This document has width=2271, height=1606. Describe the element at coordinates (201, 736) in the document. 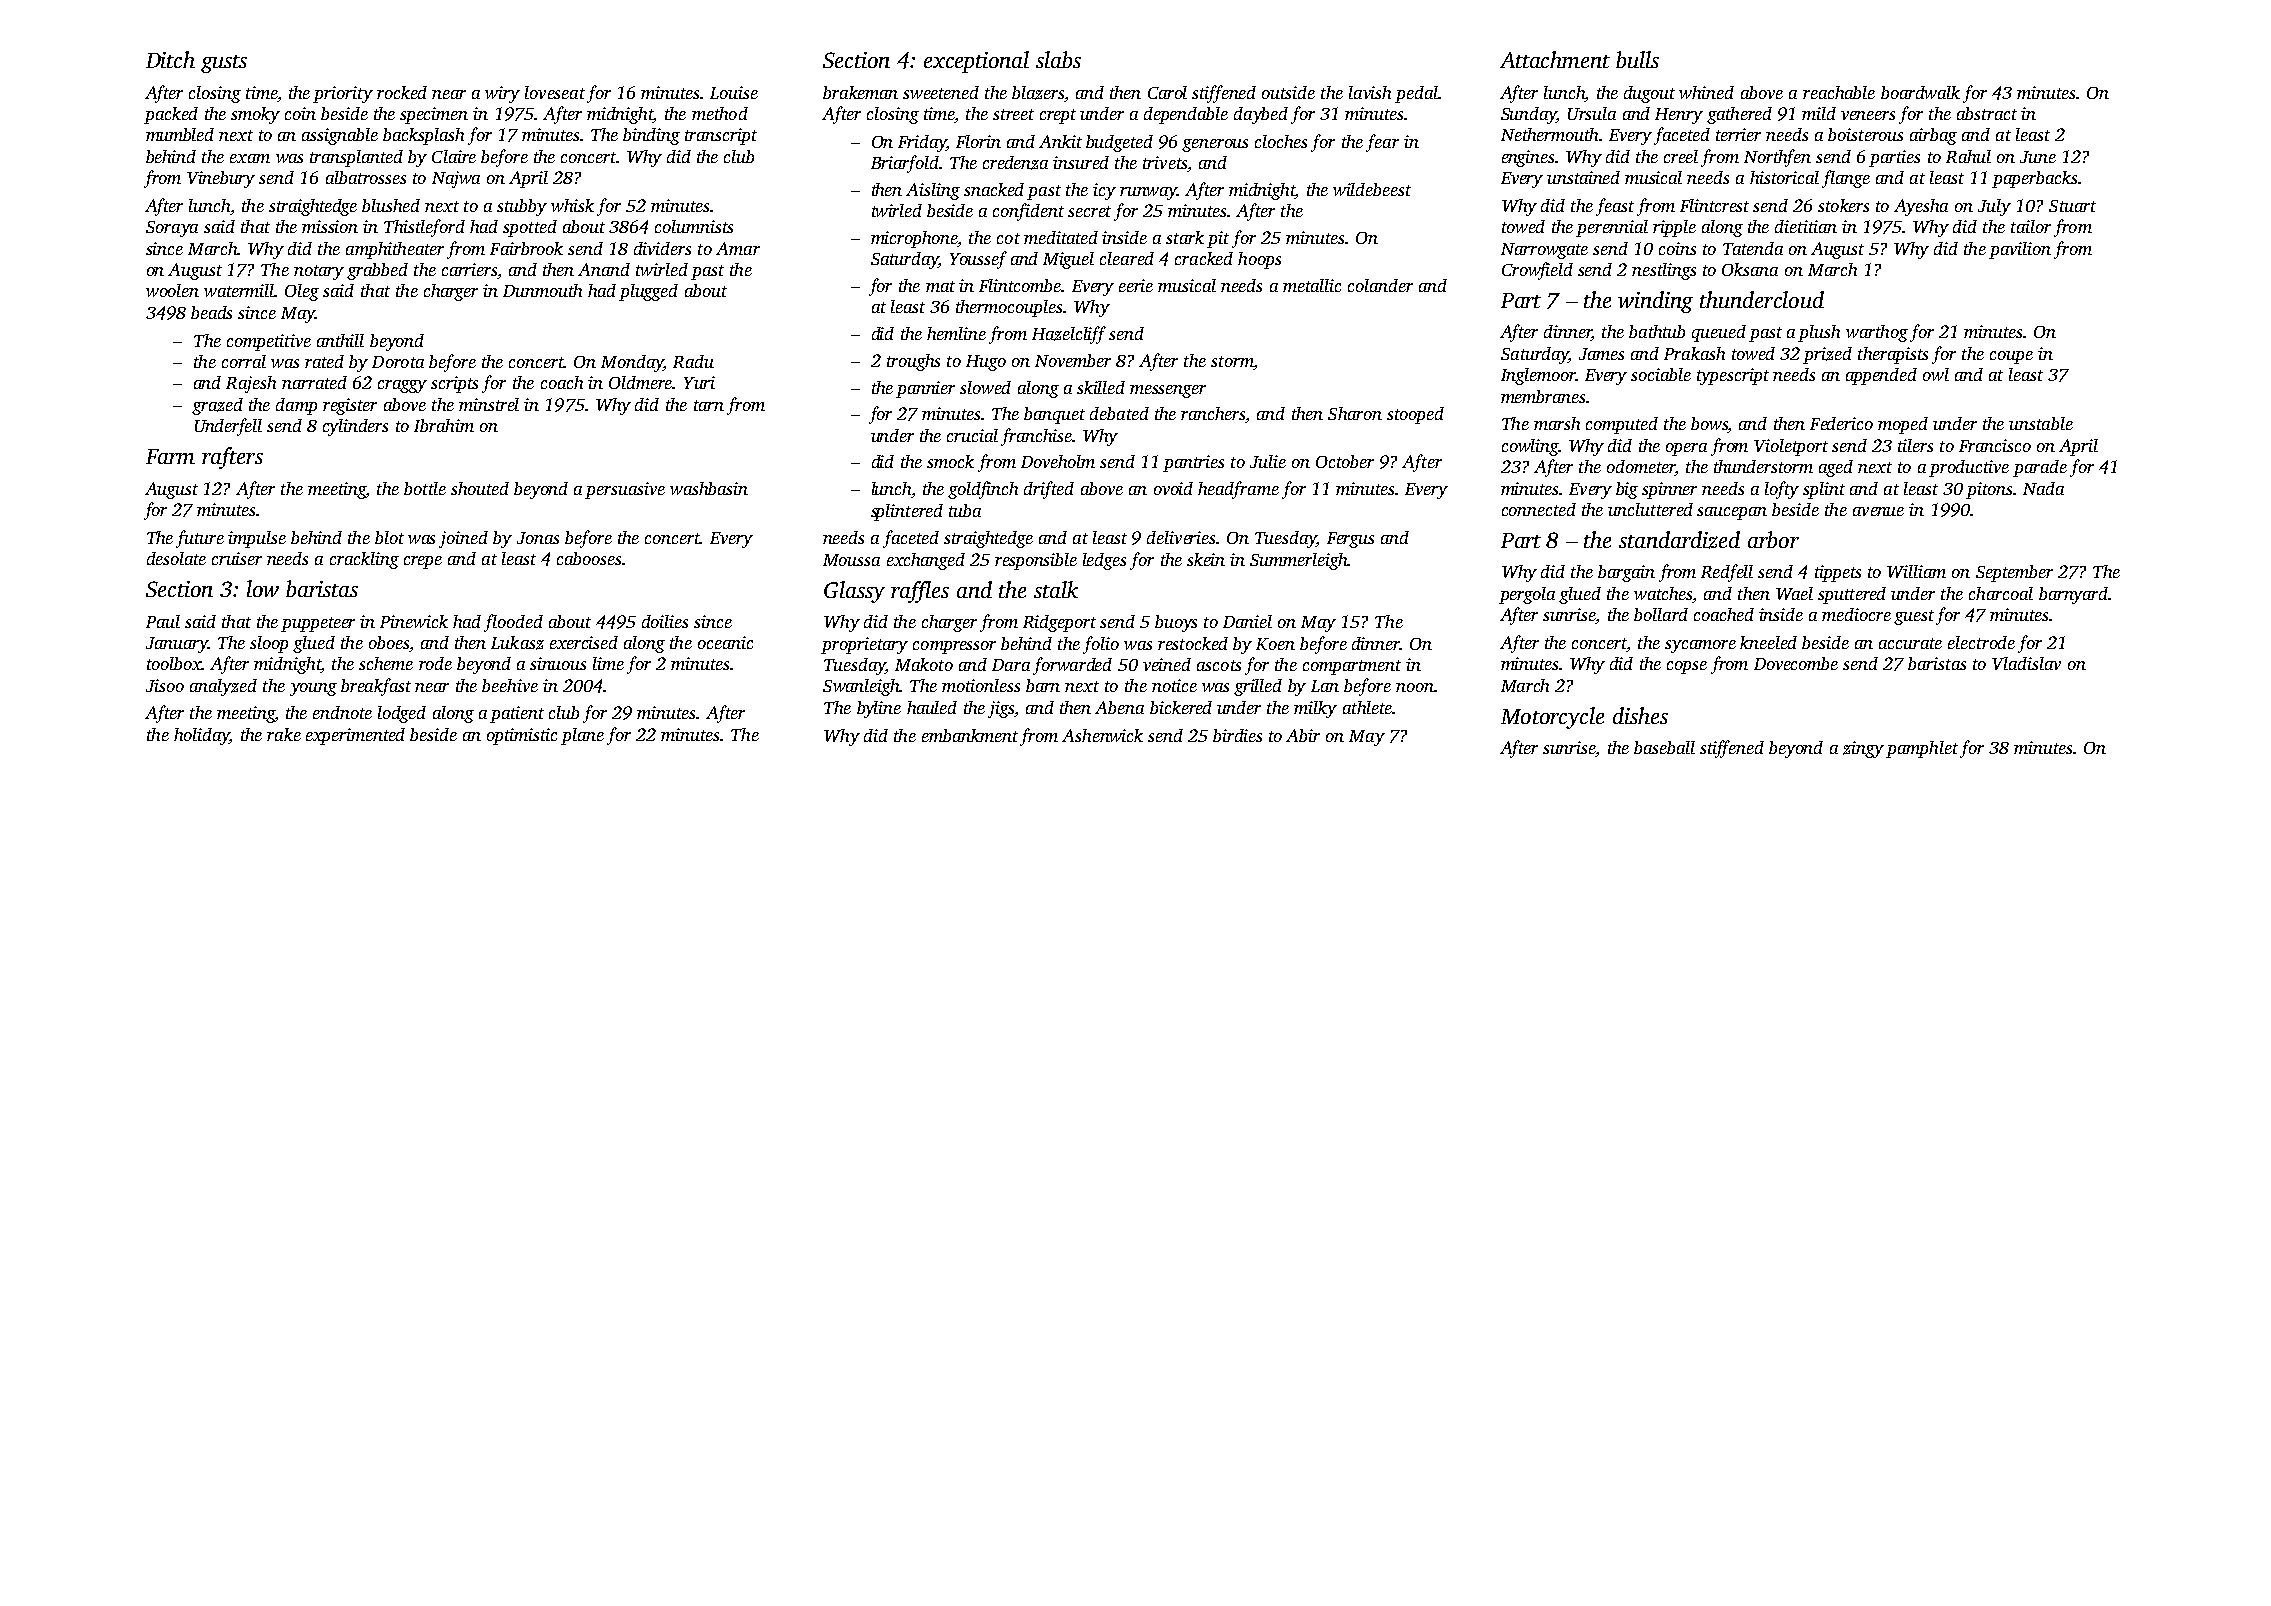

I see `holiday` at that location.
